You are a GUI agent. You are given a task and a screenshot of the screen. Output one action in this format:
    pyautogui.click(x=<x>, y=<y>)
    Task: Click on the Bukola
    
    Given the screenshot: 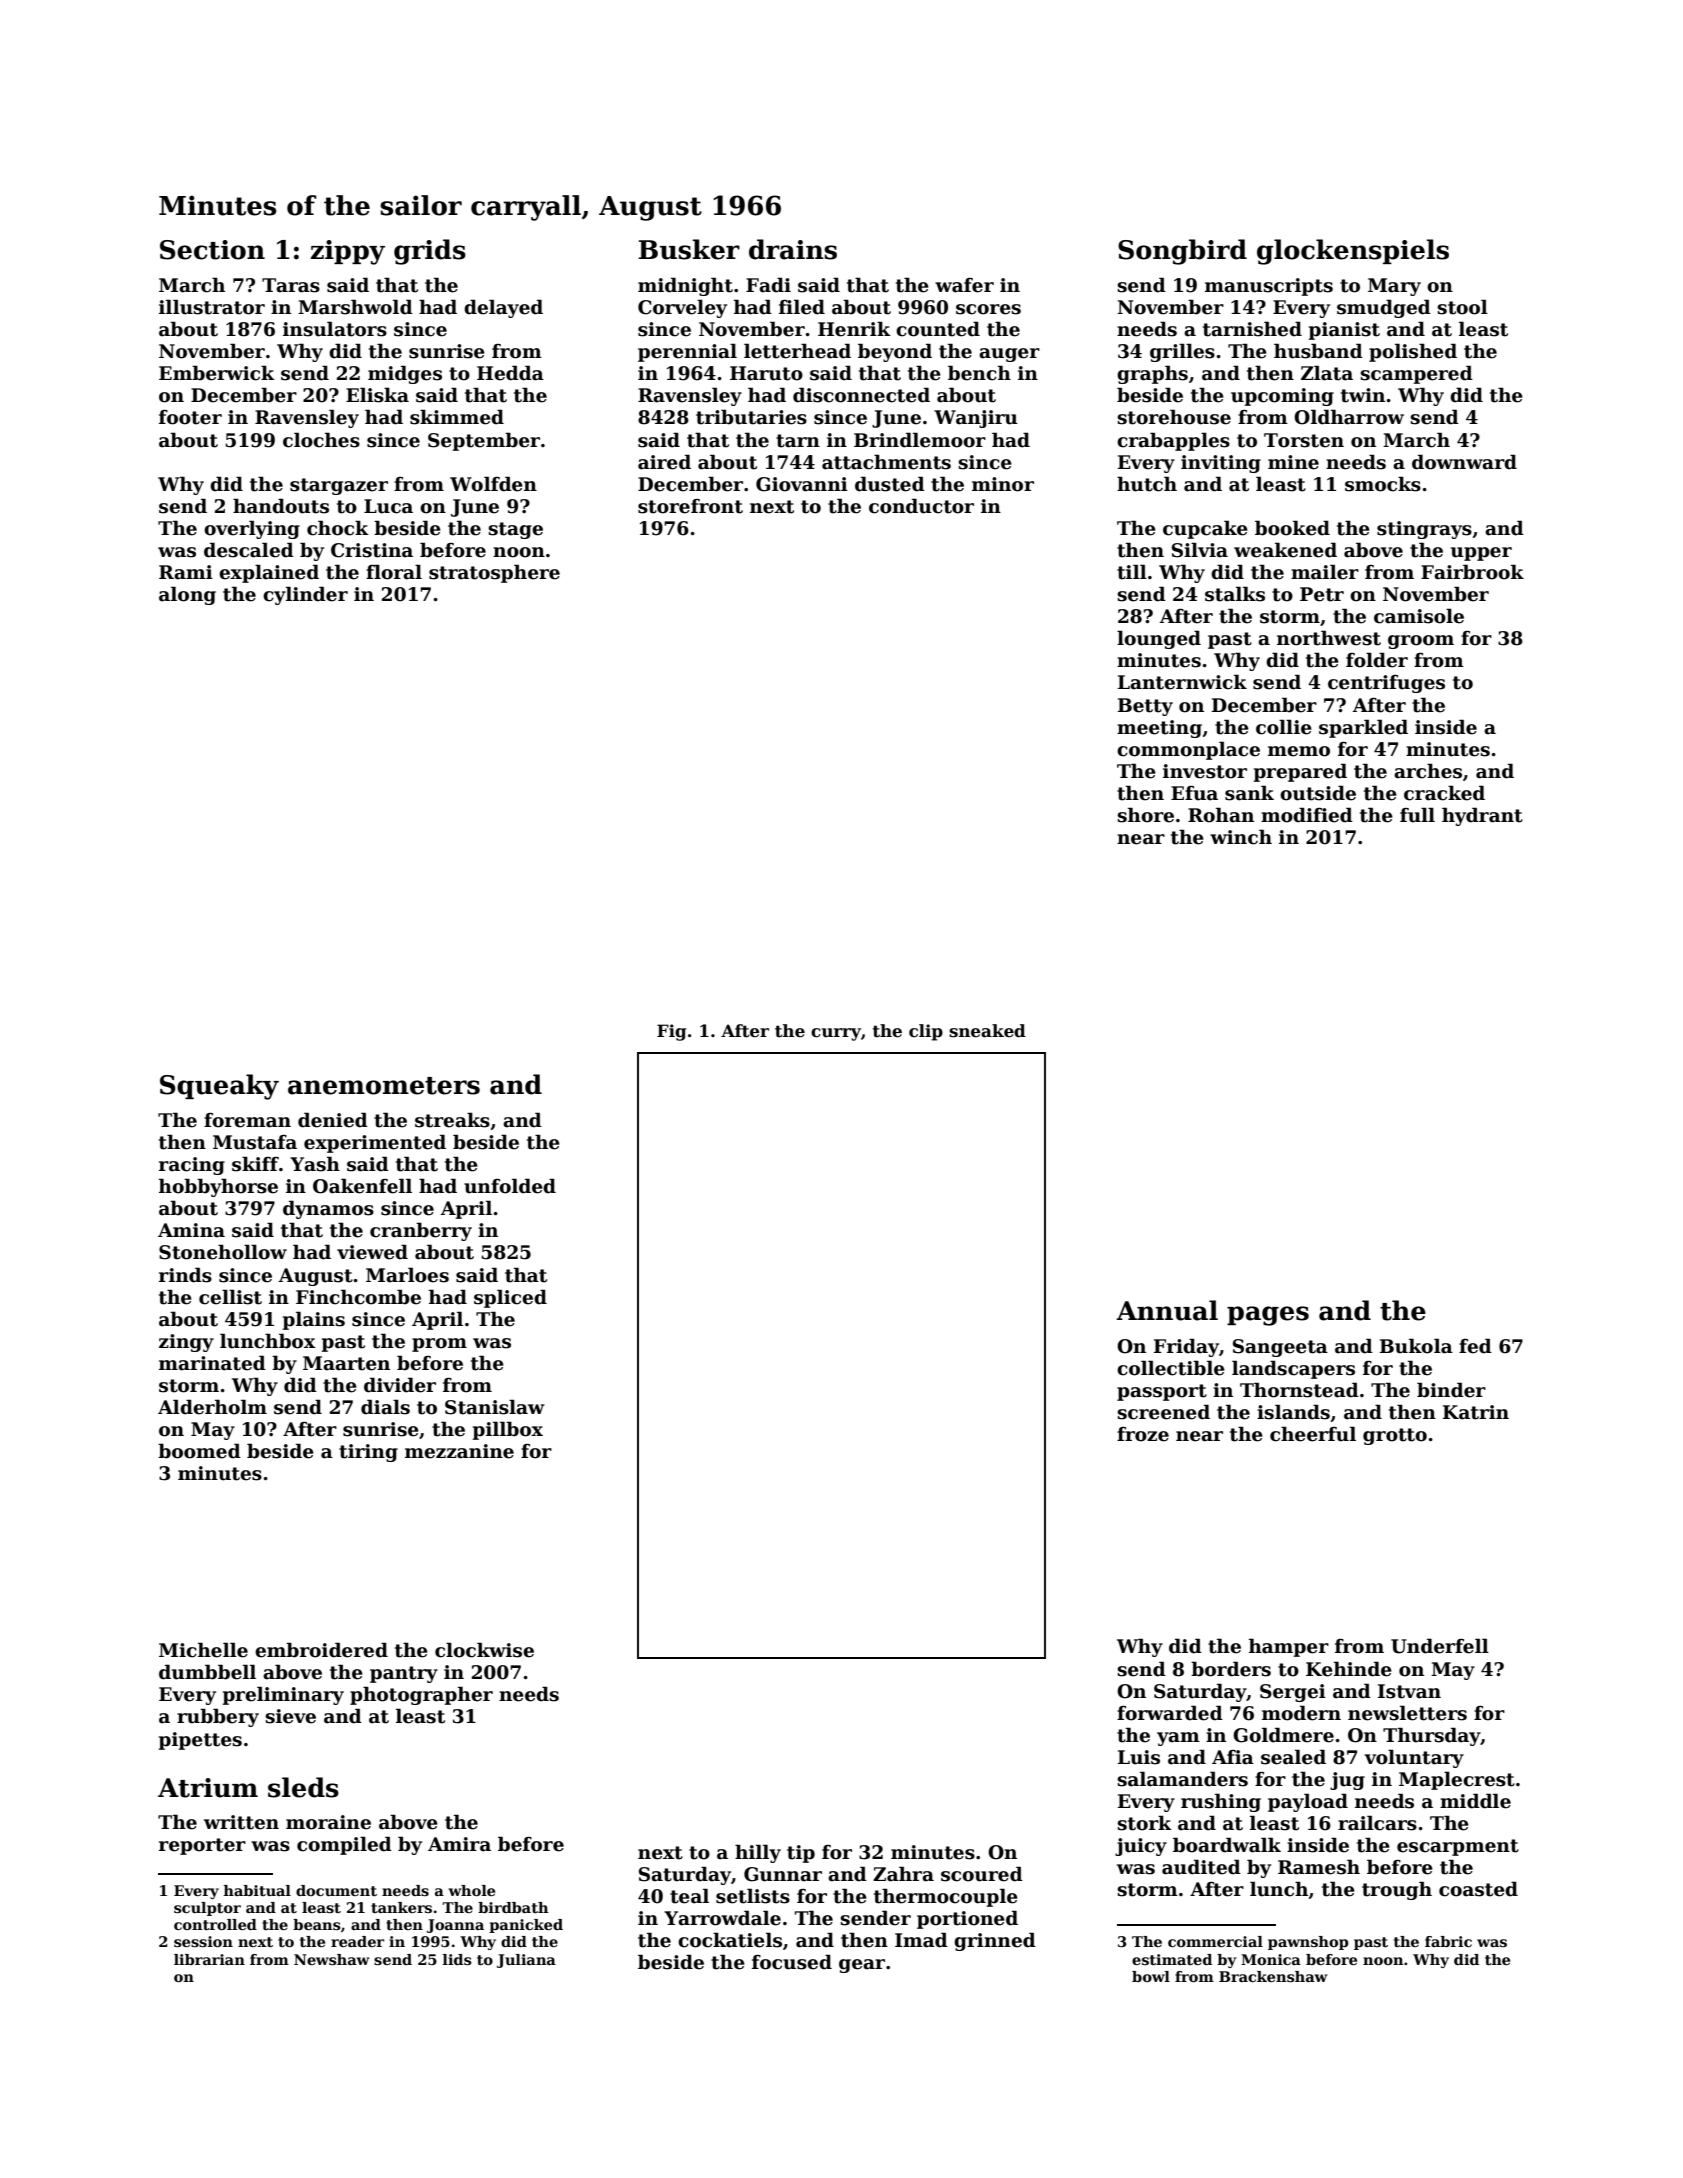 What is the action you would take?
    pyautogui.click(x=1416, y=1346)
